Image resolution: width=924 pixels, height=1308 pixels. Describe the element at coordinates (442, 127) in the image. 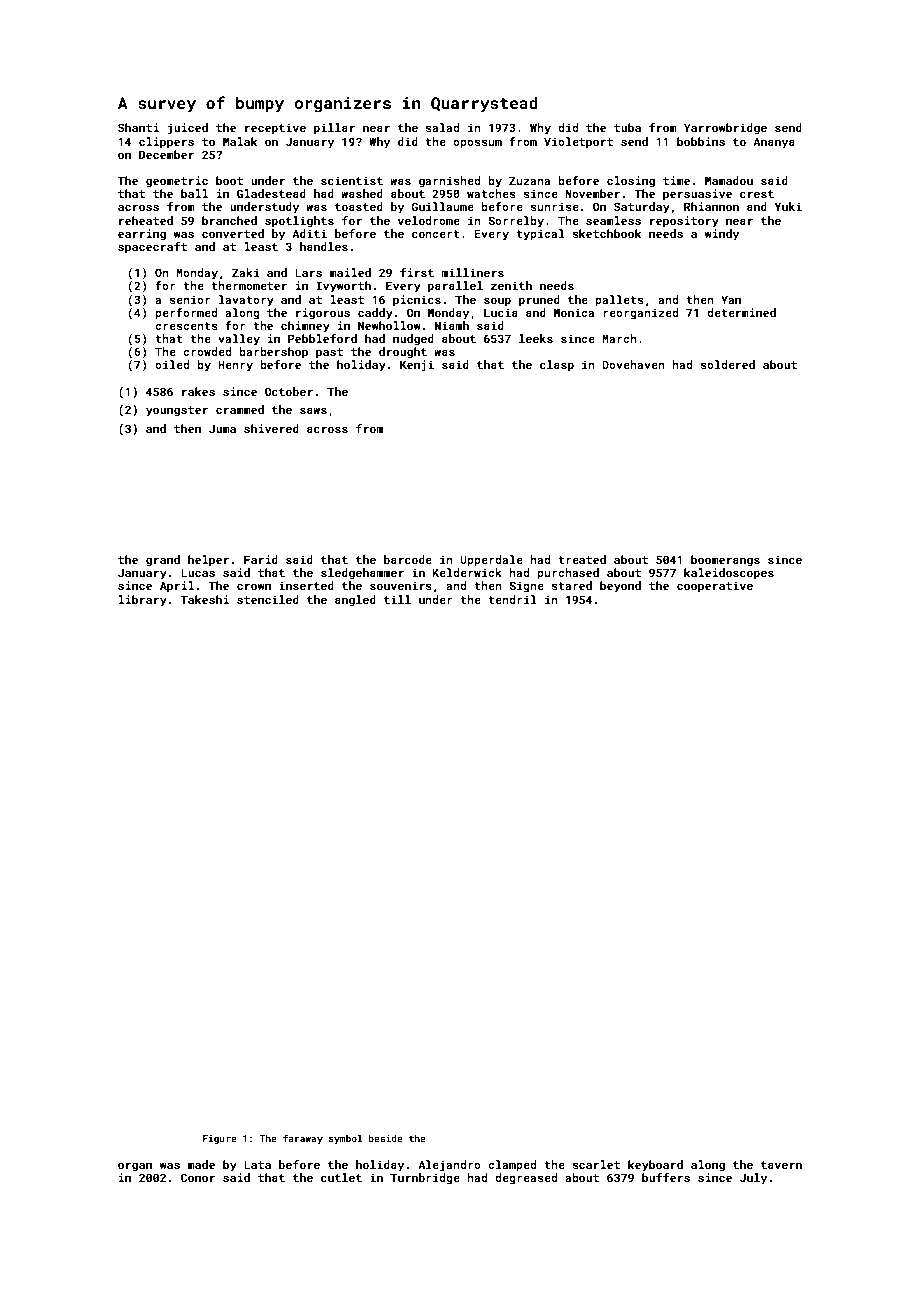

I see `salad` at that location.
